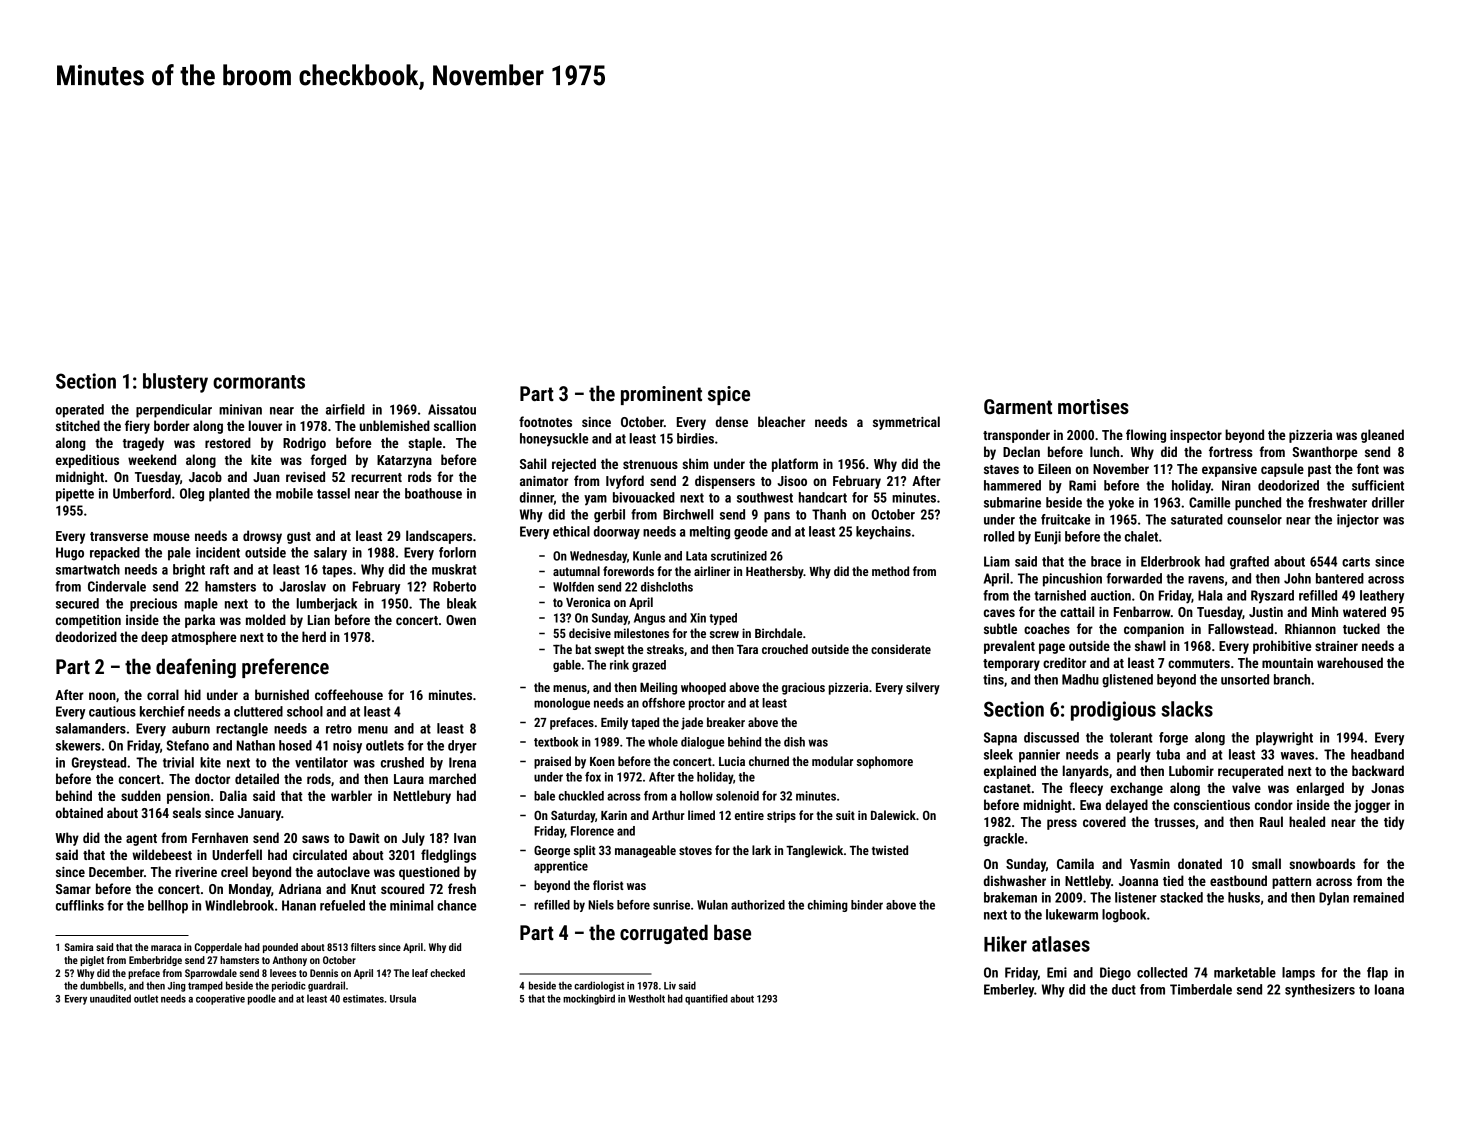 This screenshot has height=1128, width=1460. Describe the element at coordinates (725, 482) in the screenshot. I see `dispensers` at that location.
